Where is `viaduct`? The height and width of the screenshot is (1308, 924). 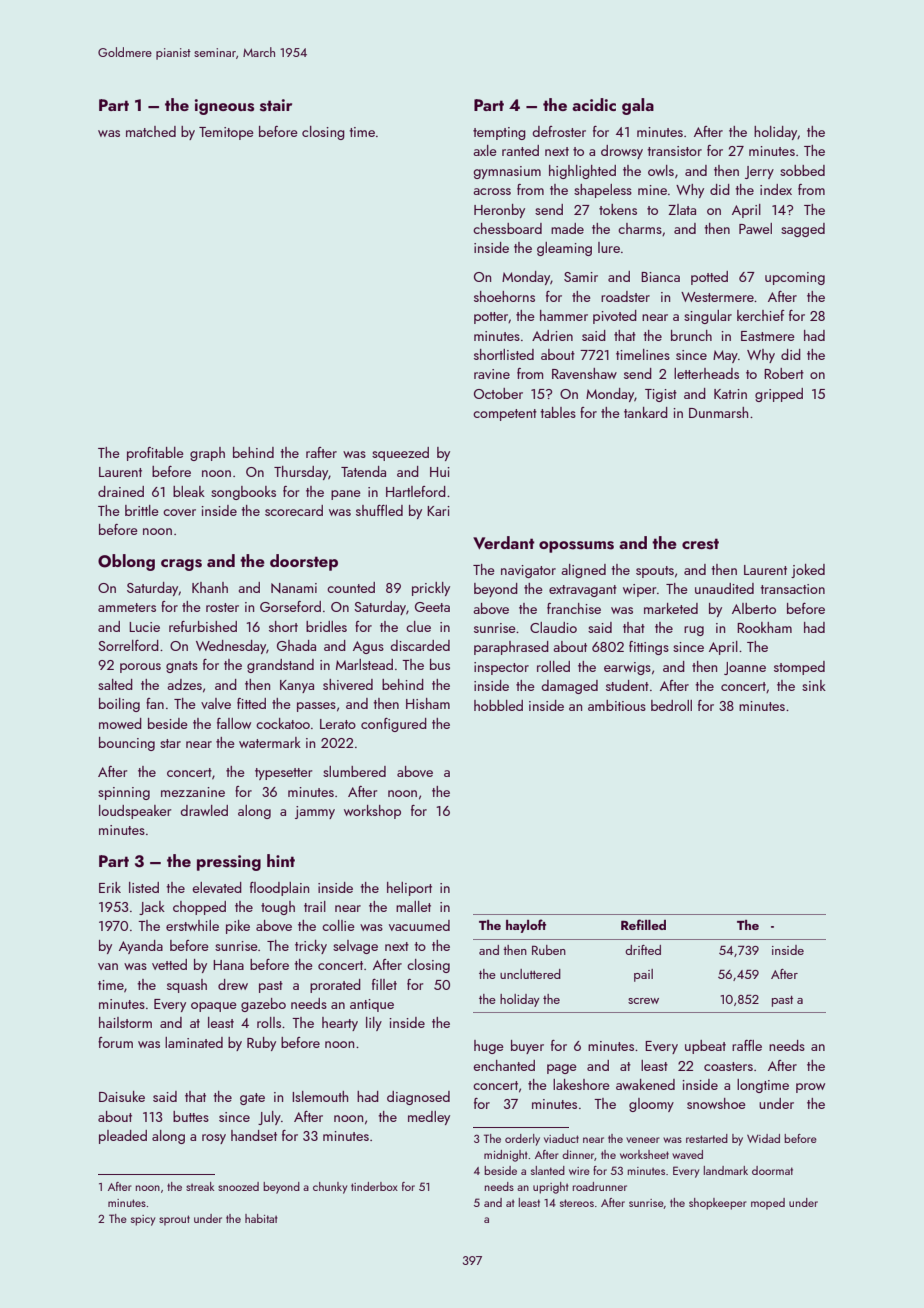 viaduct is located at coordinates (561, 1138).
